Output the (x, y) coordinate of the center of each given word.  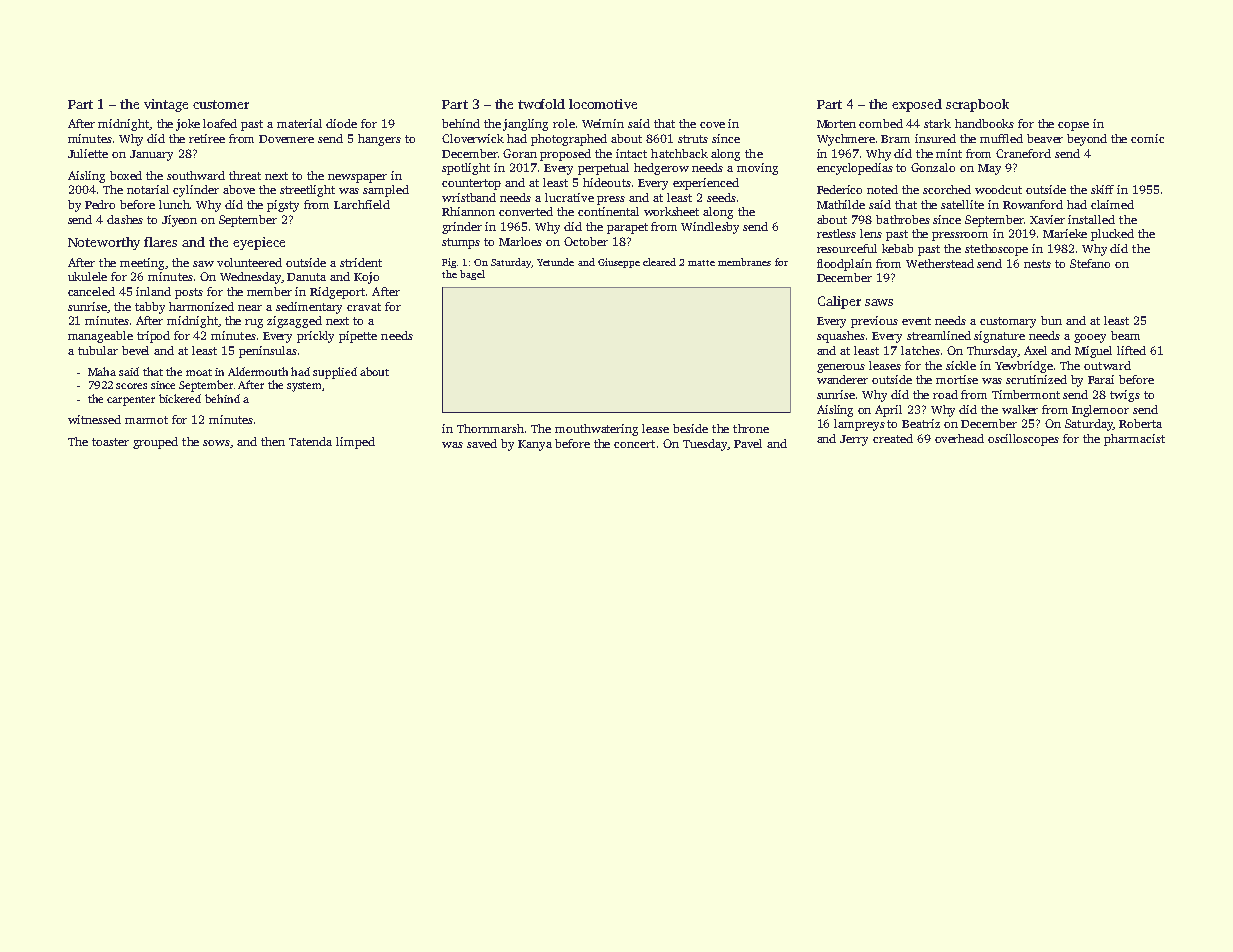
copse (1073, 126)
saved (482, 443)
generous (841, 368)
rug (254, 323)
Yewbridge (1024, 367)
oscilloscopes (1023, 440)
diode (341, 123)
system (304, 387)
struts (693, 139)
